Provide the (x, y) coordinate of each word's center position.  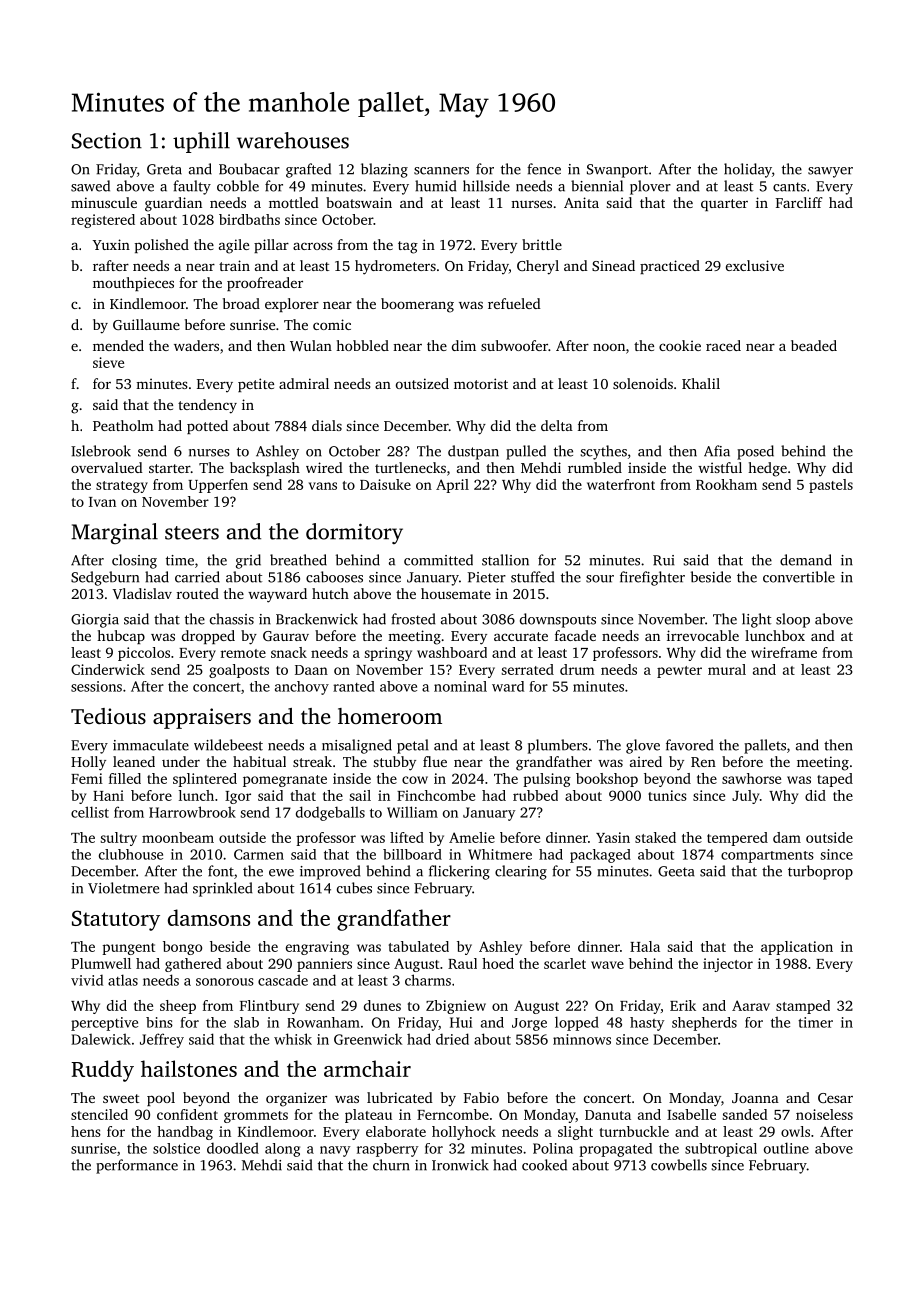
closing (134, 561)
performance (137, 1166)
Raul (462, 963)
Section (107, 141)
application (797, 948)
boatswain (359, 202)
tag (408, 247)
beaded (814, 345)
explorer (292, 305)
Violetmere (123, 888)
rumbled (595, 467)
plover (650, 187)
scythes (603, 452)
